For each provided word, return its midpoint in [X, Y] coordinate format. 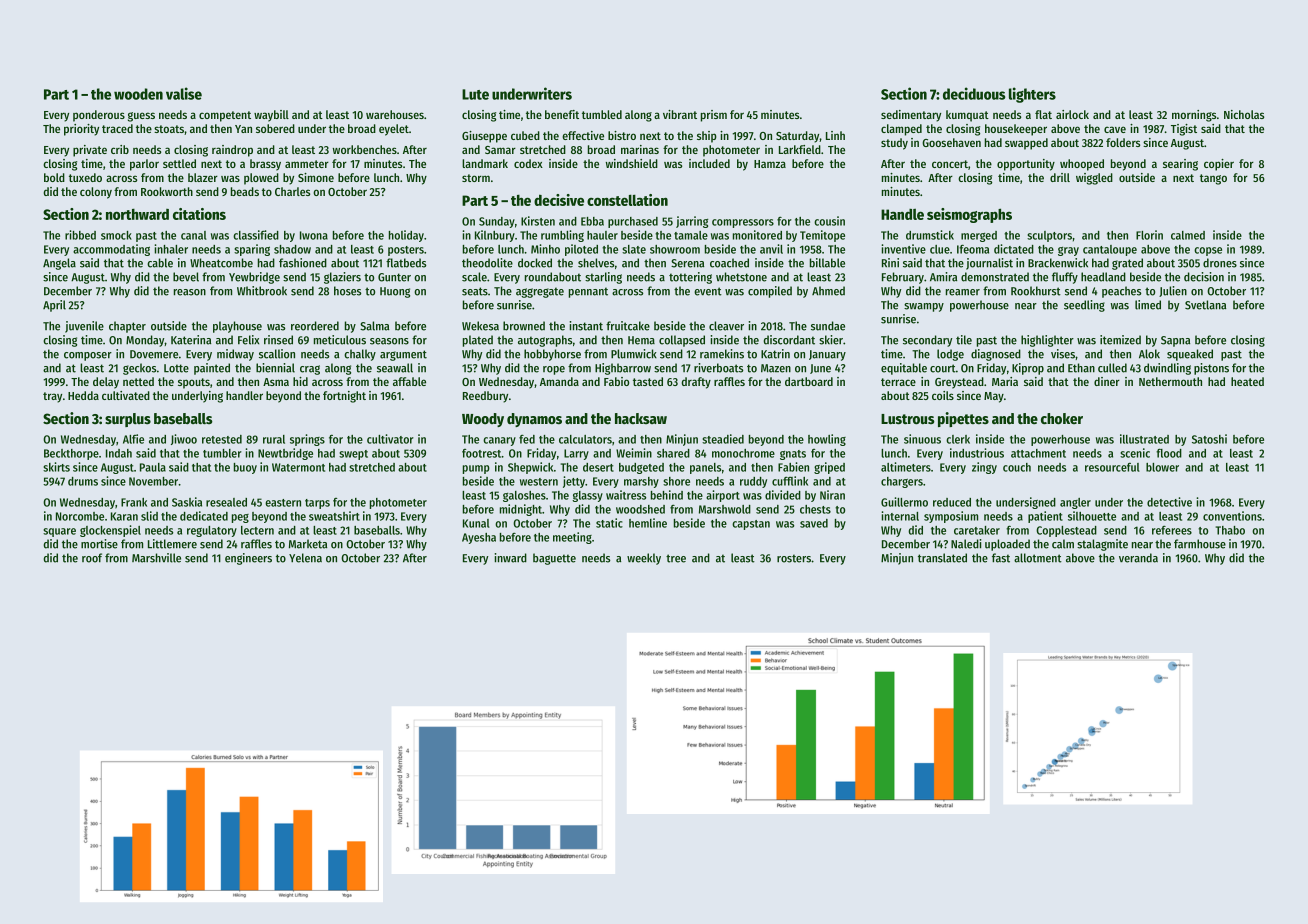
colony [96, 193]
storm [476, 178]
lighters [1032, 95]
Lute [475, 94]
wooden [138, 94]
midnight [521, 510]
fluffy [1065, 278]
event [708, 291]
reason [190, 292]
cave [1115, 129]
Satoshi [1209, 439]
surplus [128, 420]
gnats [793, 455]
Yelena [305, 558]
